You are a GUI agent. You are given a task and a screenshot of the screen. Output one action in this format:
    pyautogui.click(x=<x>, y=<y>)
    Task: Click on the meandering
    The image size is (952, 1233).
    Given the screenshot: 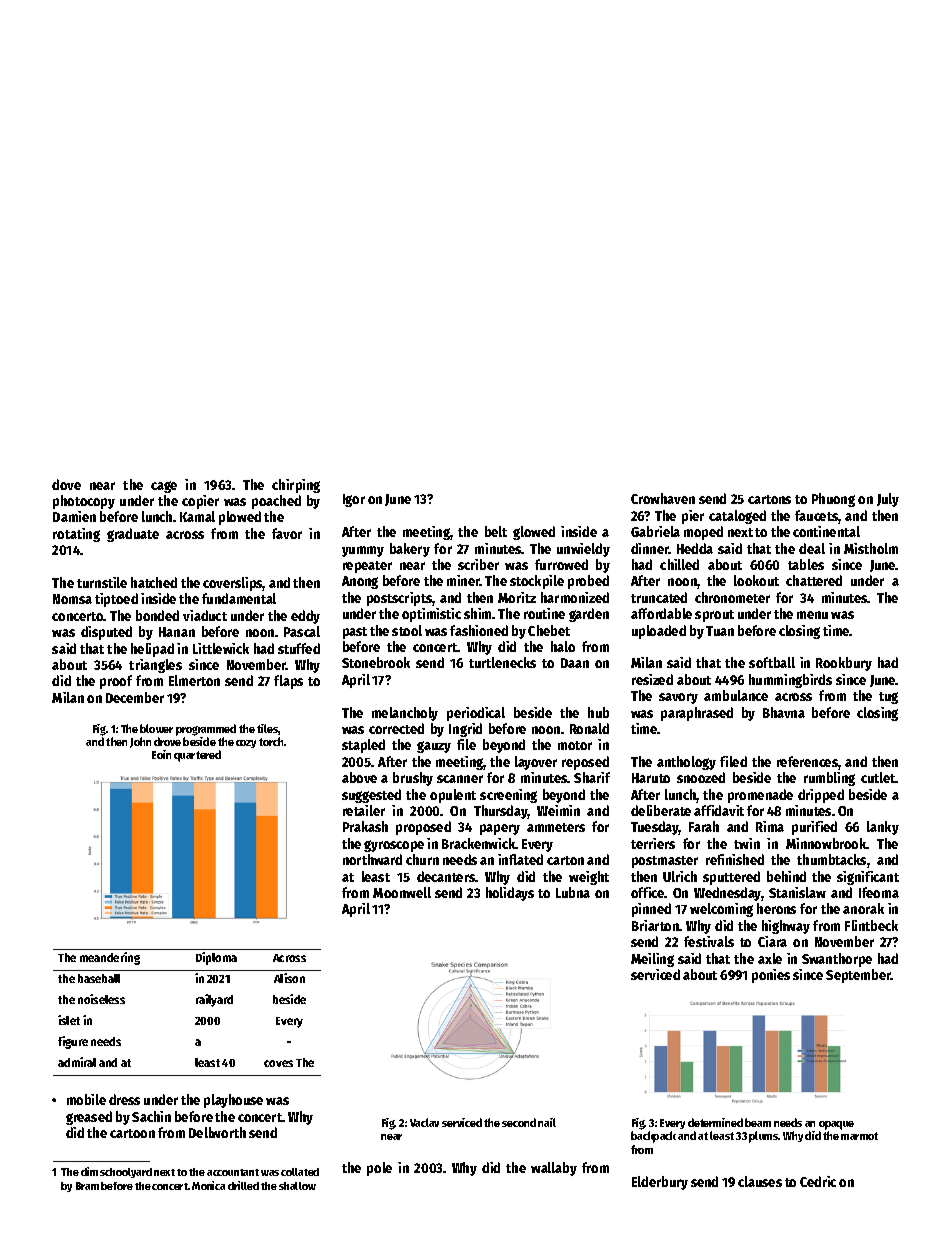 What is the action you would take?
    pyautogui.click(x=110, y=958)
